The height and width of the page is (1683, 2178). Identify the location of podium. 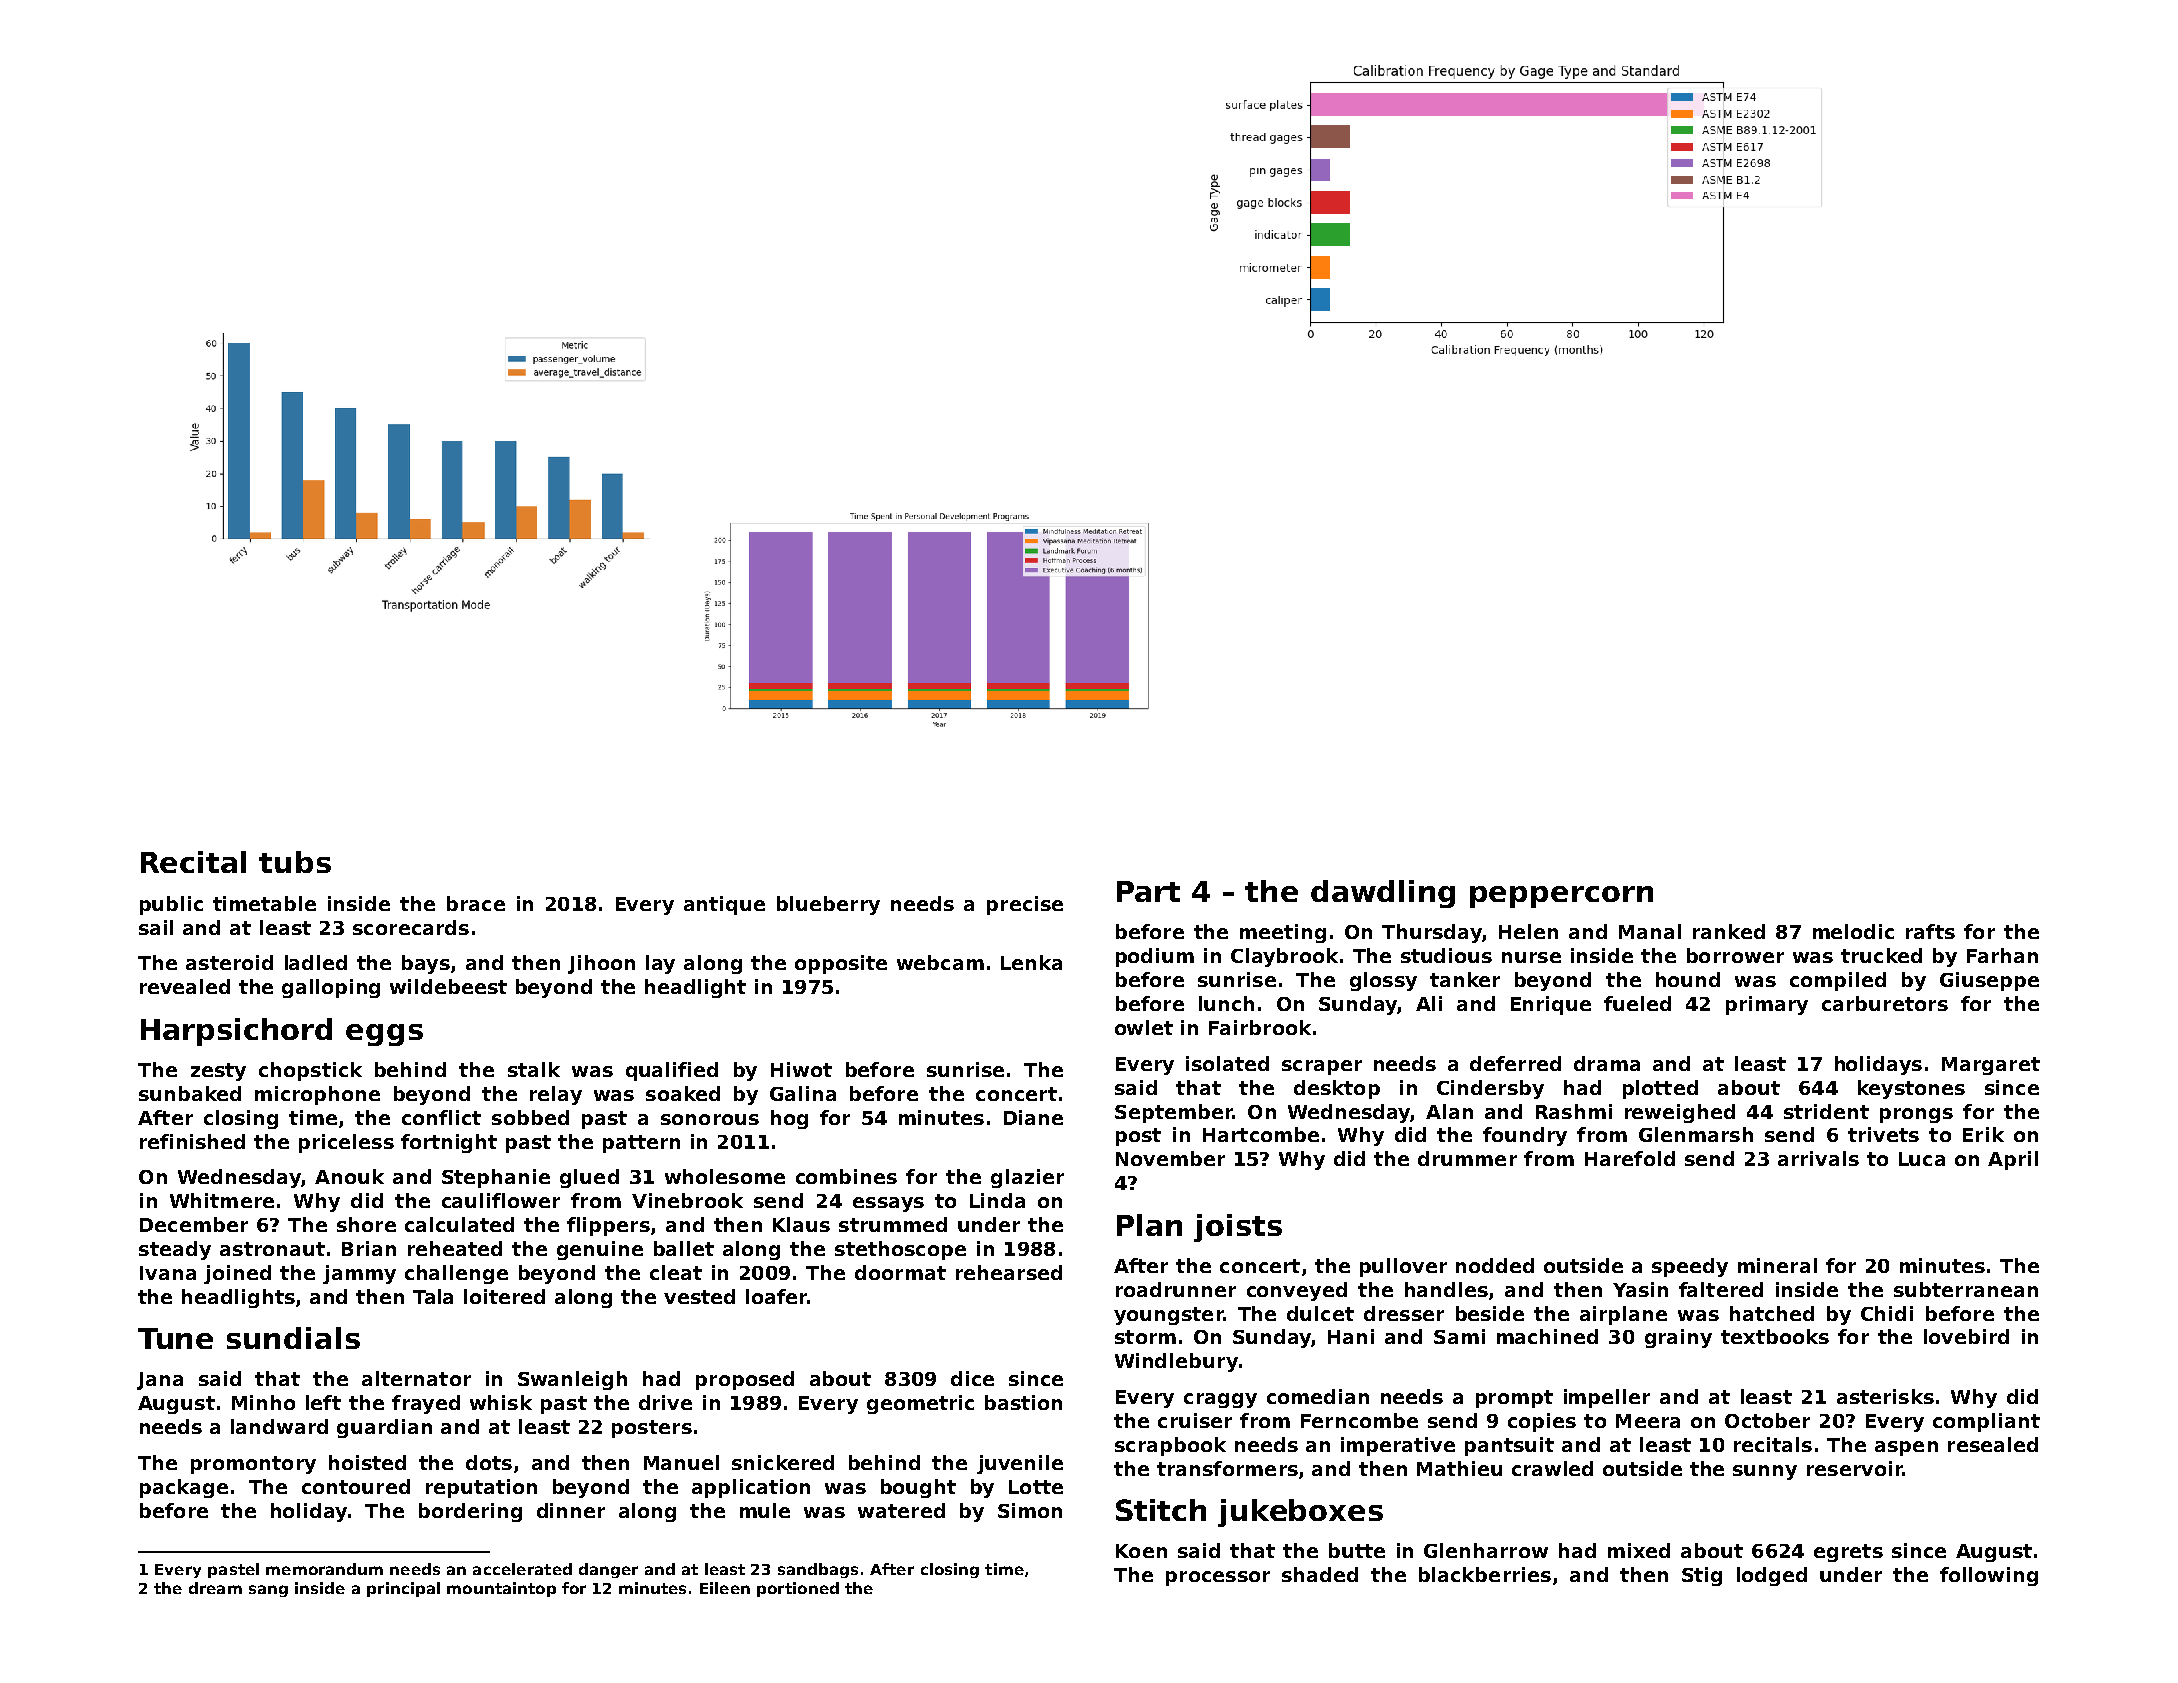
(1155, 957).
